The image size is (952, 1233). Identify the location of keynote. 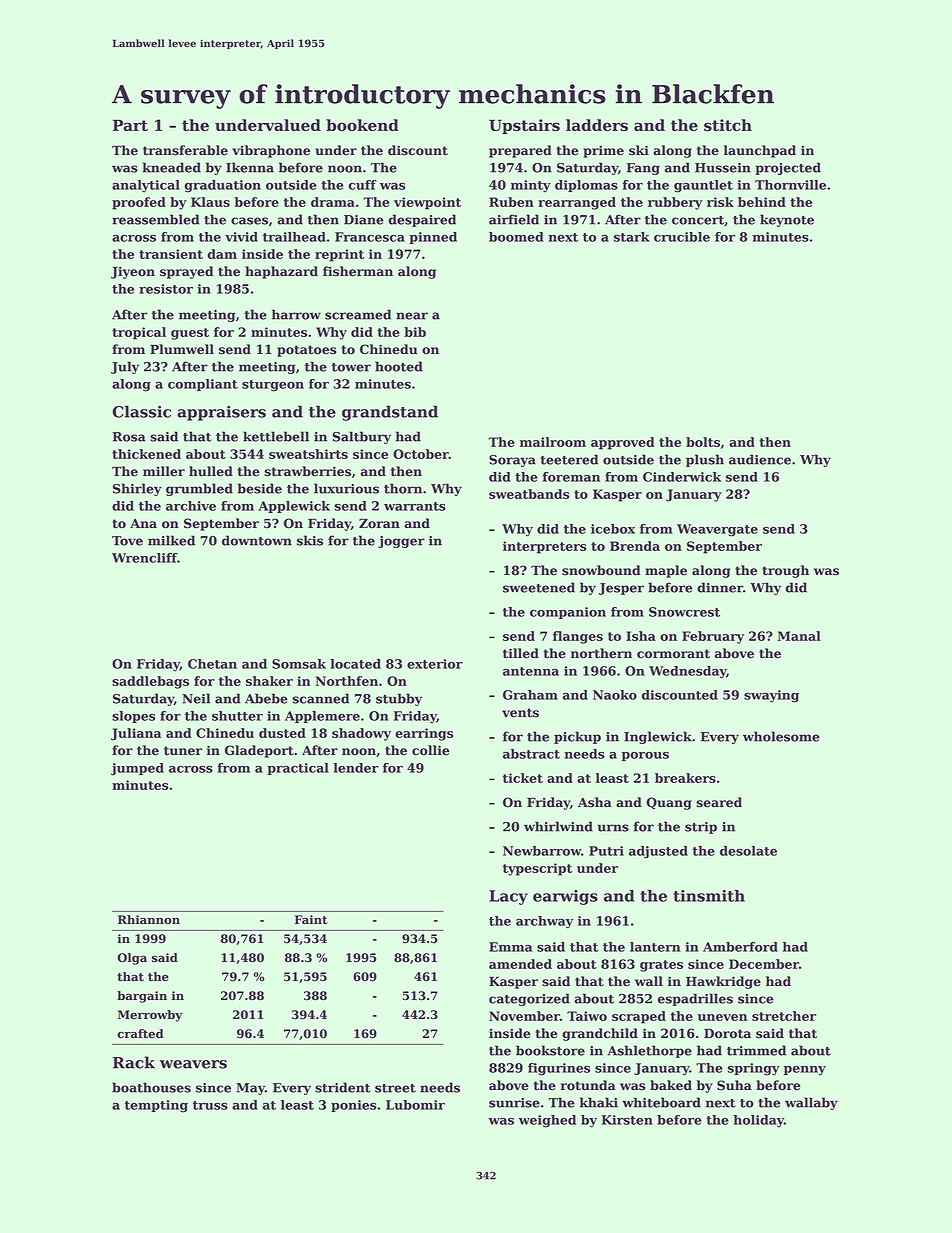
(787, 220).
